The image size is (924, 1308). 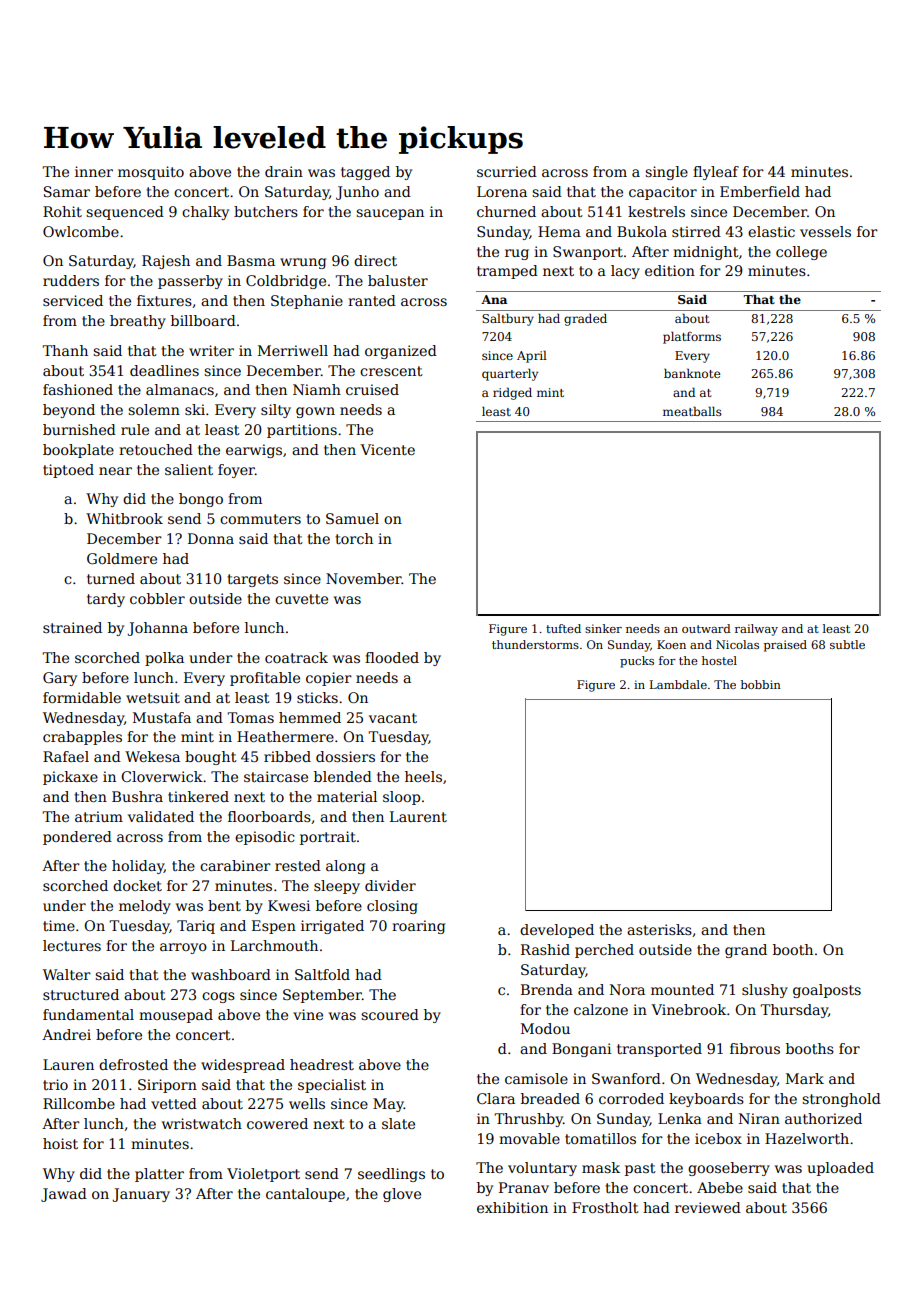 I want to click on Merriwell, so click(x=293, y=350).
